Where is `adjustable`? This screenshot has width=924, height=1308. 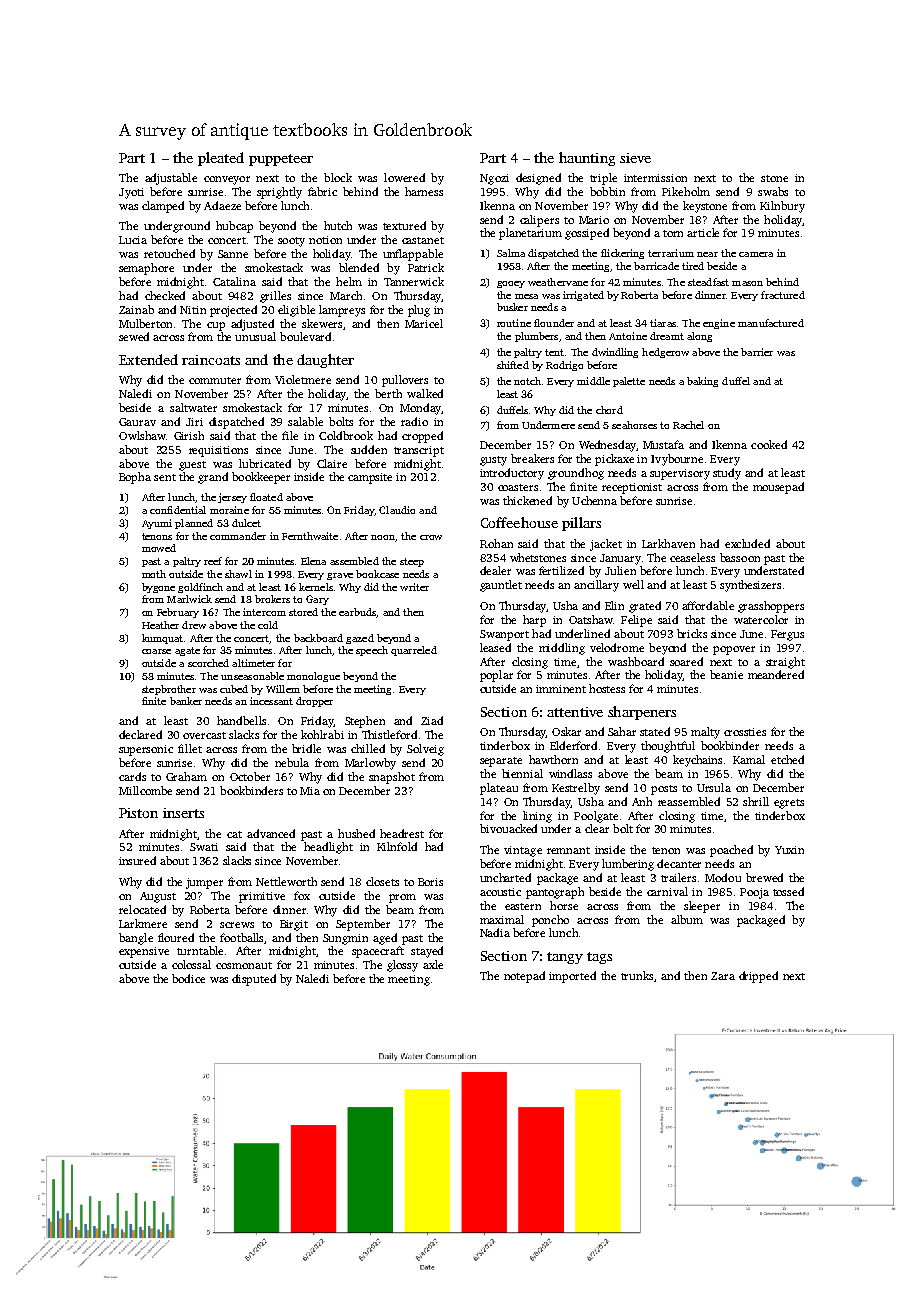
adjustable is located at coordinates (171, 179).
